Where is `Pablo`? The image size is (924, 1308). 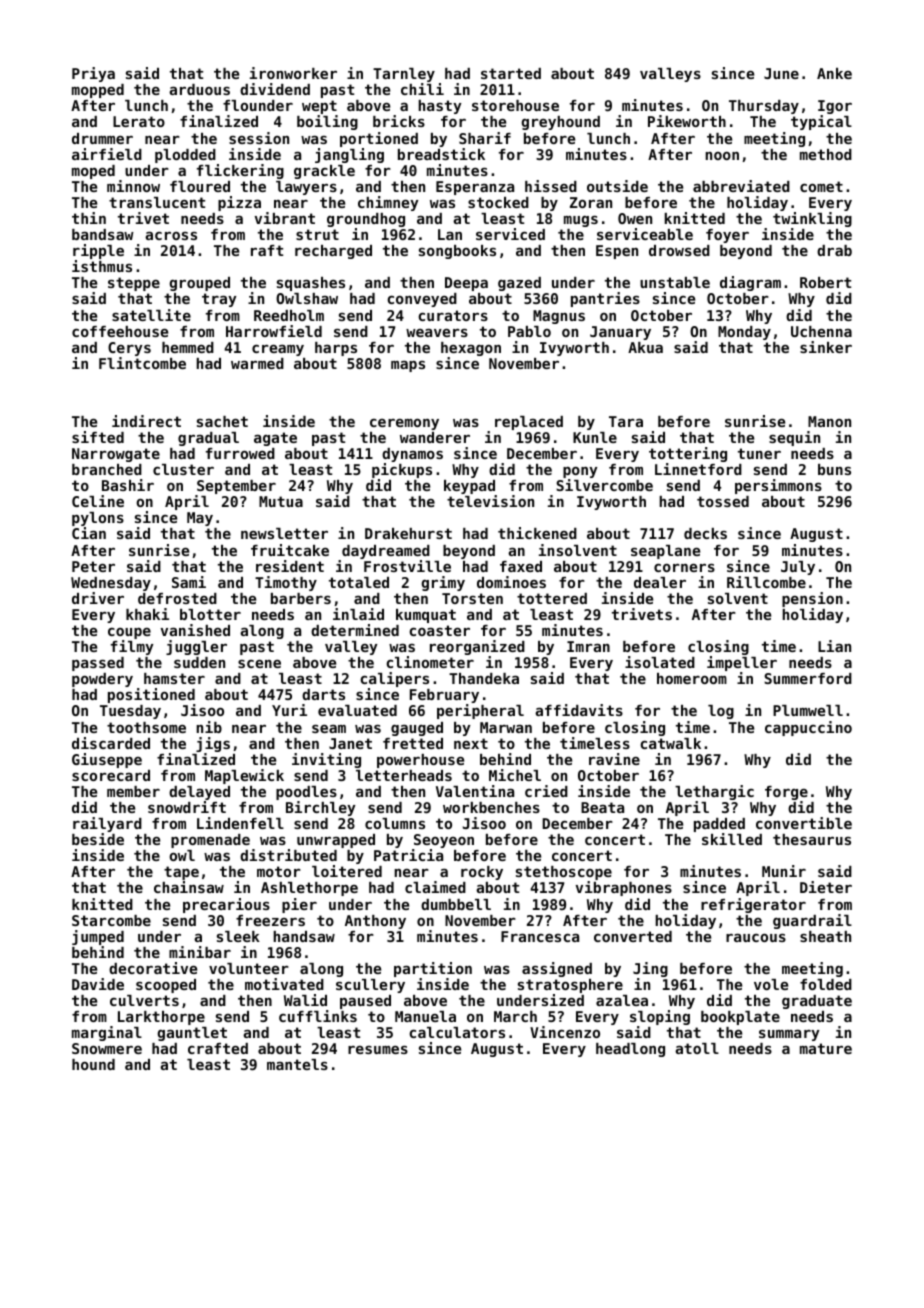
Pablo is located at coordinates (529, 331).
